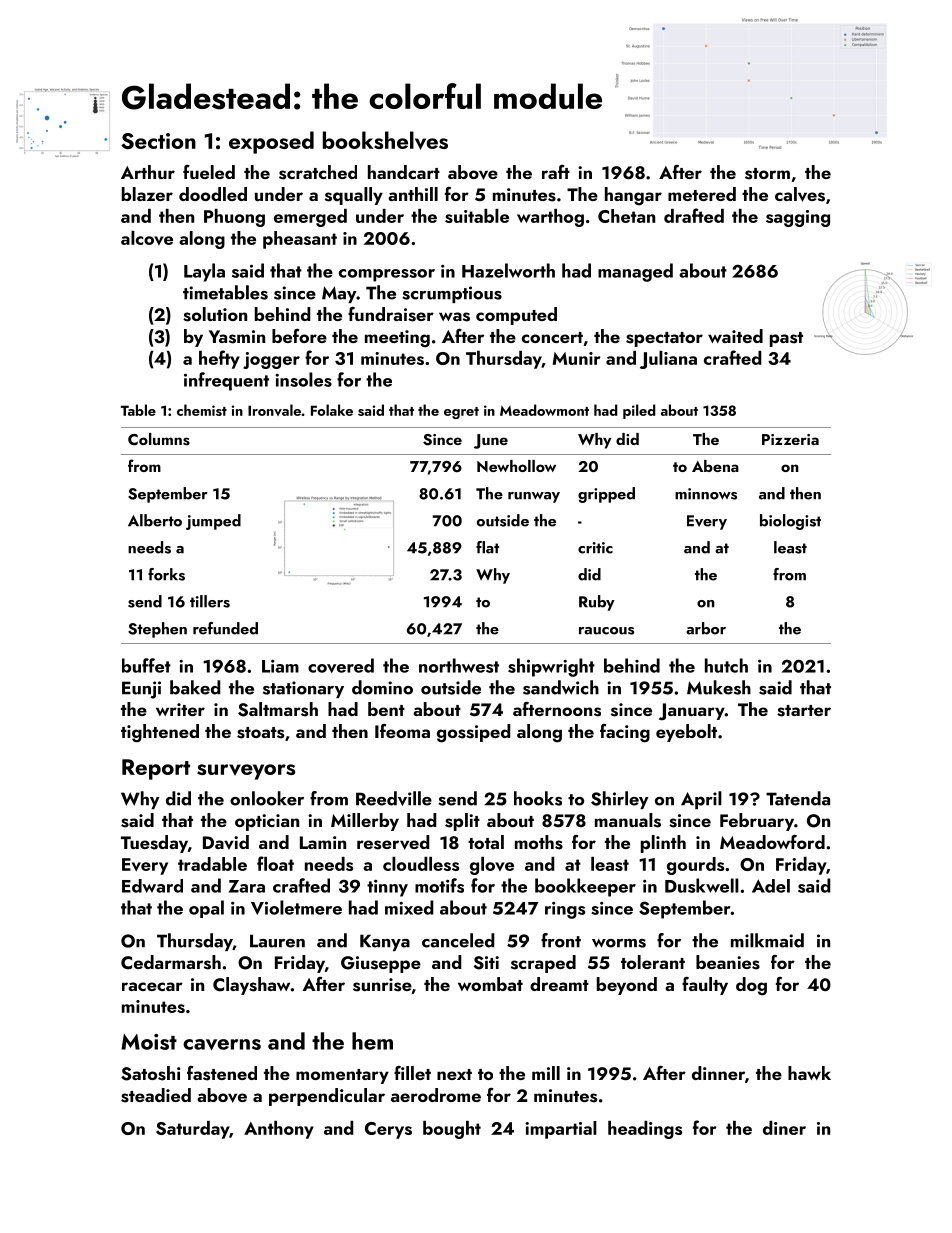  What do you see at coordinates (487, 547) in the screenshot?
I see `flat` at bounding box center [487, 547].
